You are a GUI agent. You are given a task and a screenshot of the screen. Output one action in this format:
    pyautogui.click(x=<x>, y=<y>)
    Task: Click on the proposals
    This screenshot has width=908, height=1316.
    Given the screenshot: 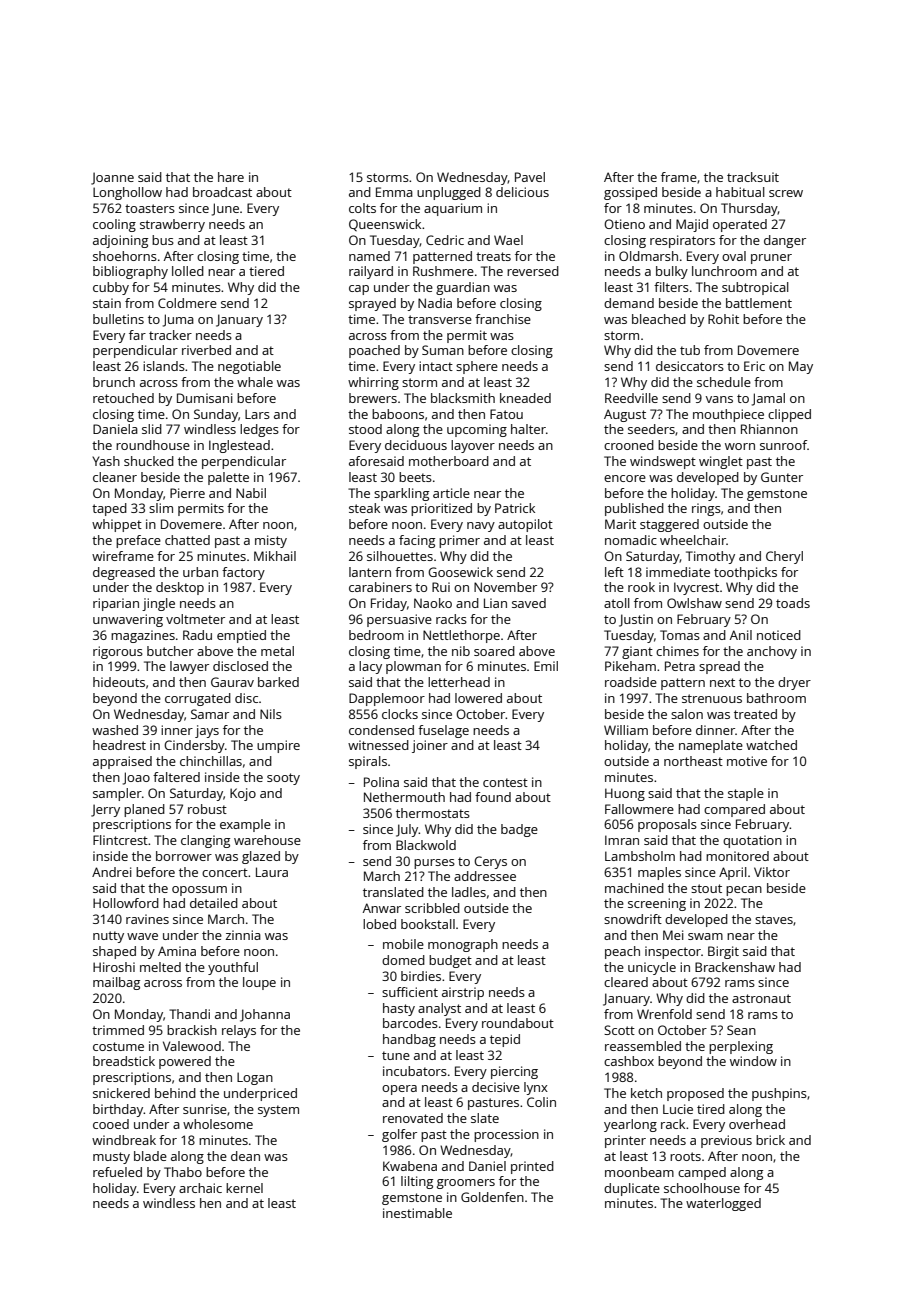 What is the action you would take?
    pyautogui.click(x=667, y=825)
